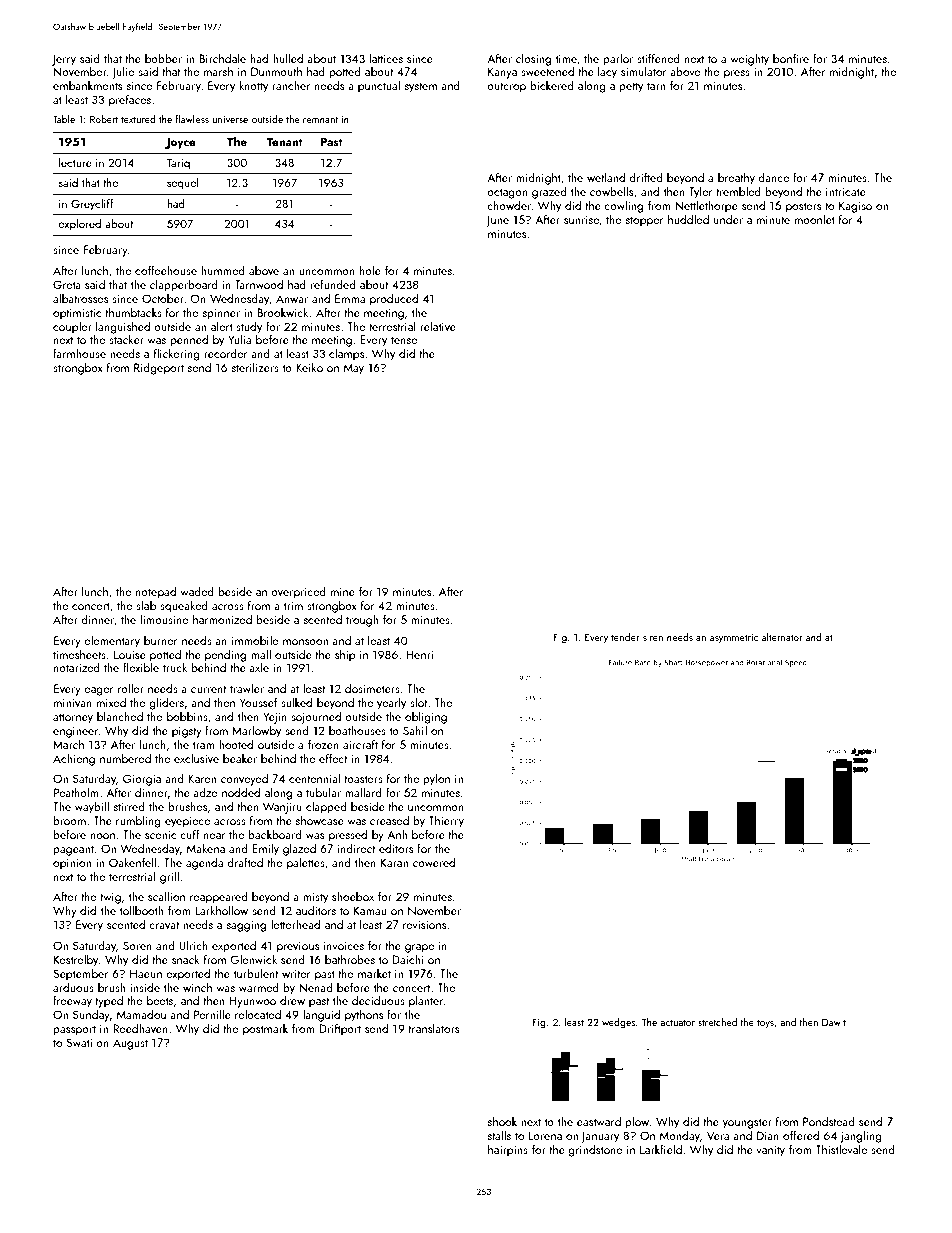  What do you see at coordinates (508, 1150) in the image?
I see `hairpins` at bounding box center [508, 1150].
